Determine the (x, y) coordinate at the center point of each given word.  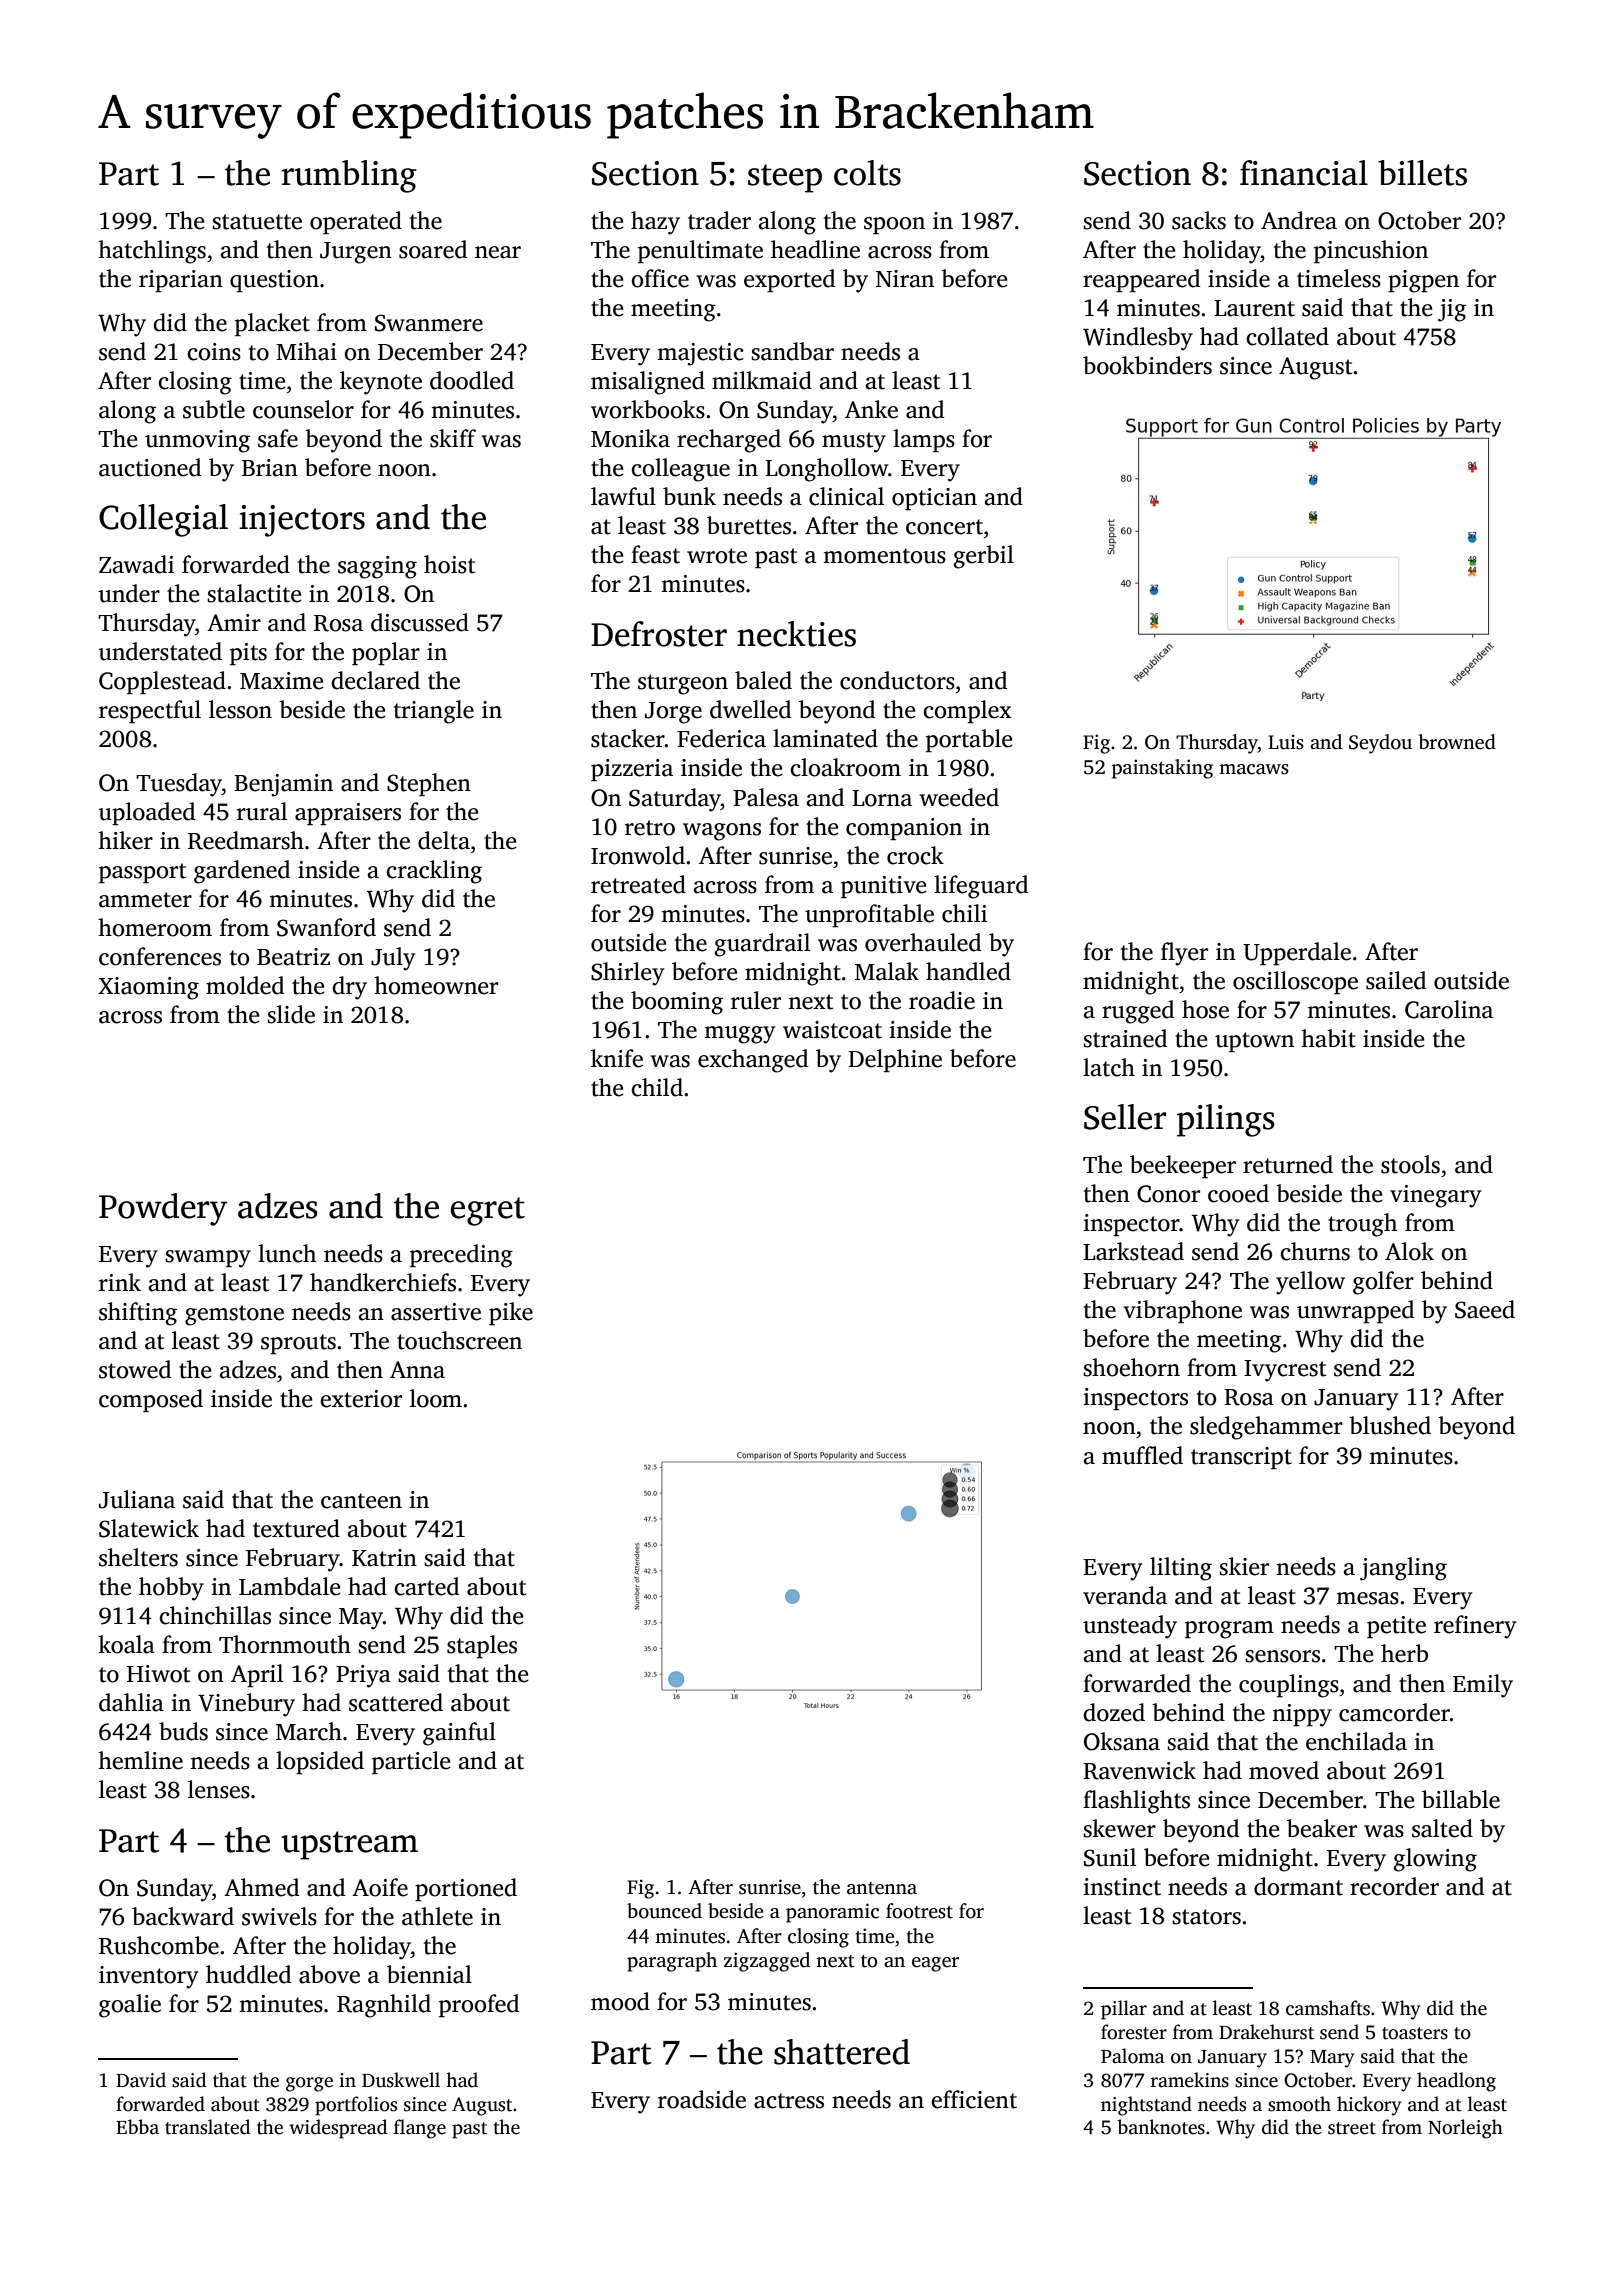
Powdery (163, 1209)
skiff (453, 438)
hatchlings (152, 252)
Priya (363, 1676)
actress (789, 2101)
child (657, 1087)
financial (1304, 173)
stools (1410, 1164)
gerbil (984, 557)
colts (867, 173)
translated (207, 2127)
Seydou (1380, 744)
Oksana (1122, 1741)
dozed (1114, 1712)
